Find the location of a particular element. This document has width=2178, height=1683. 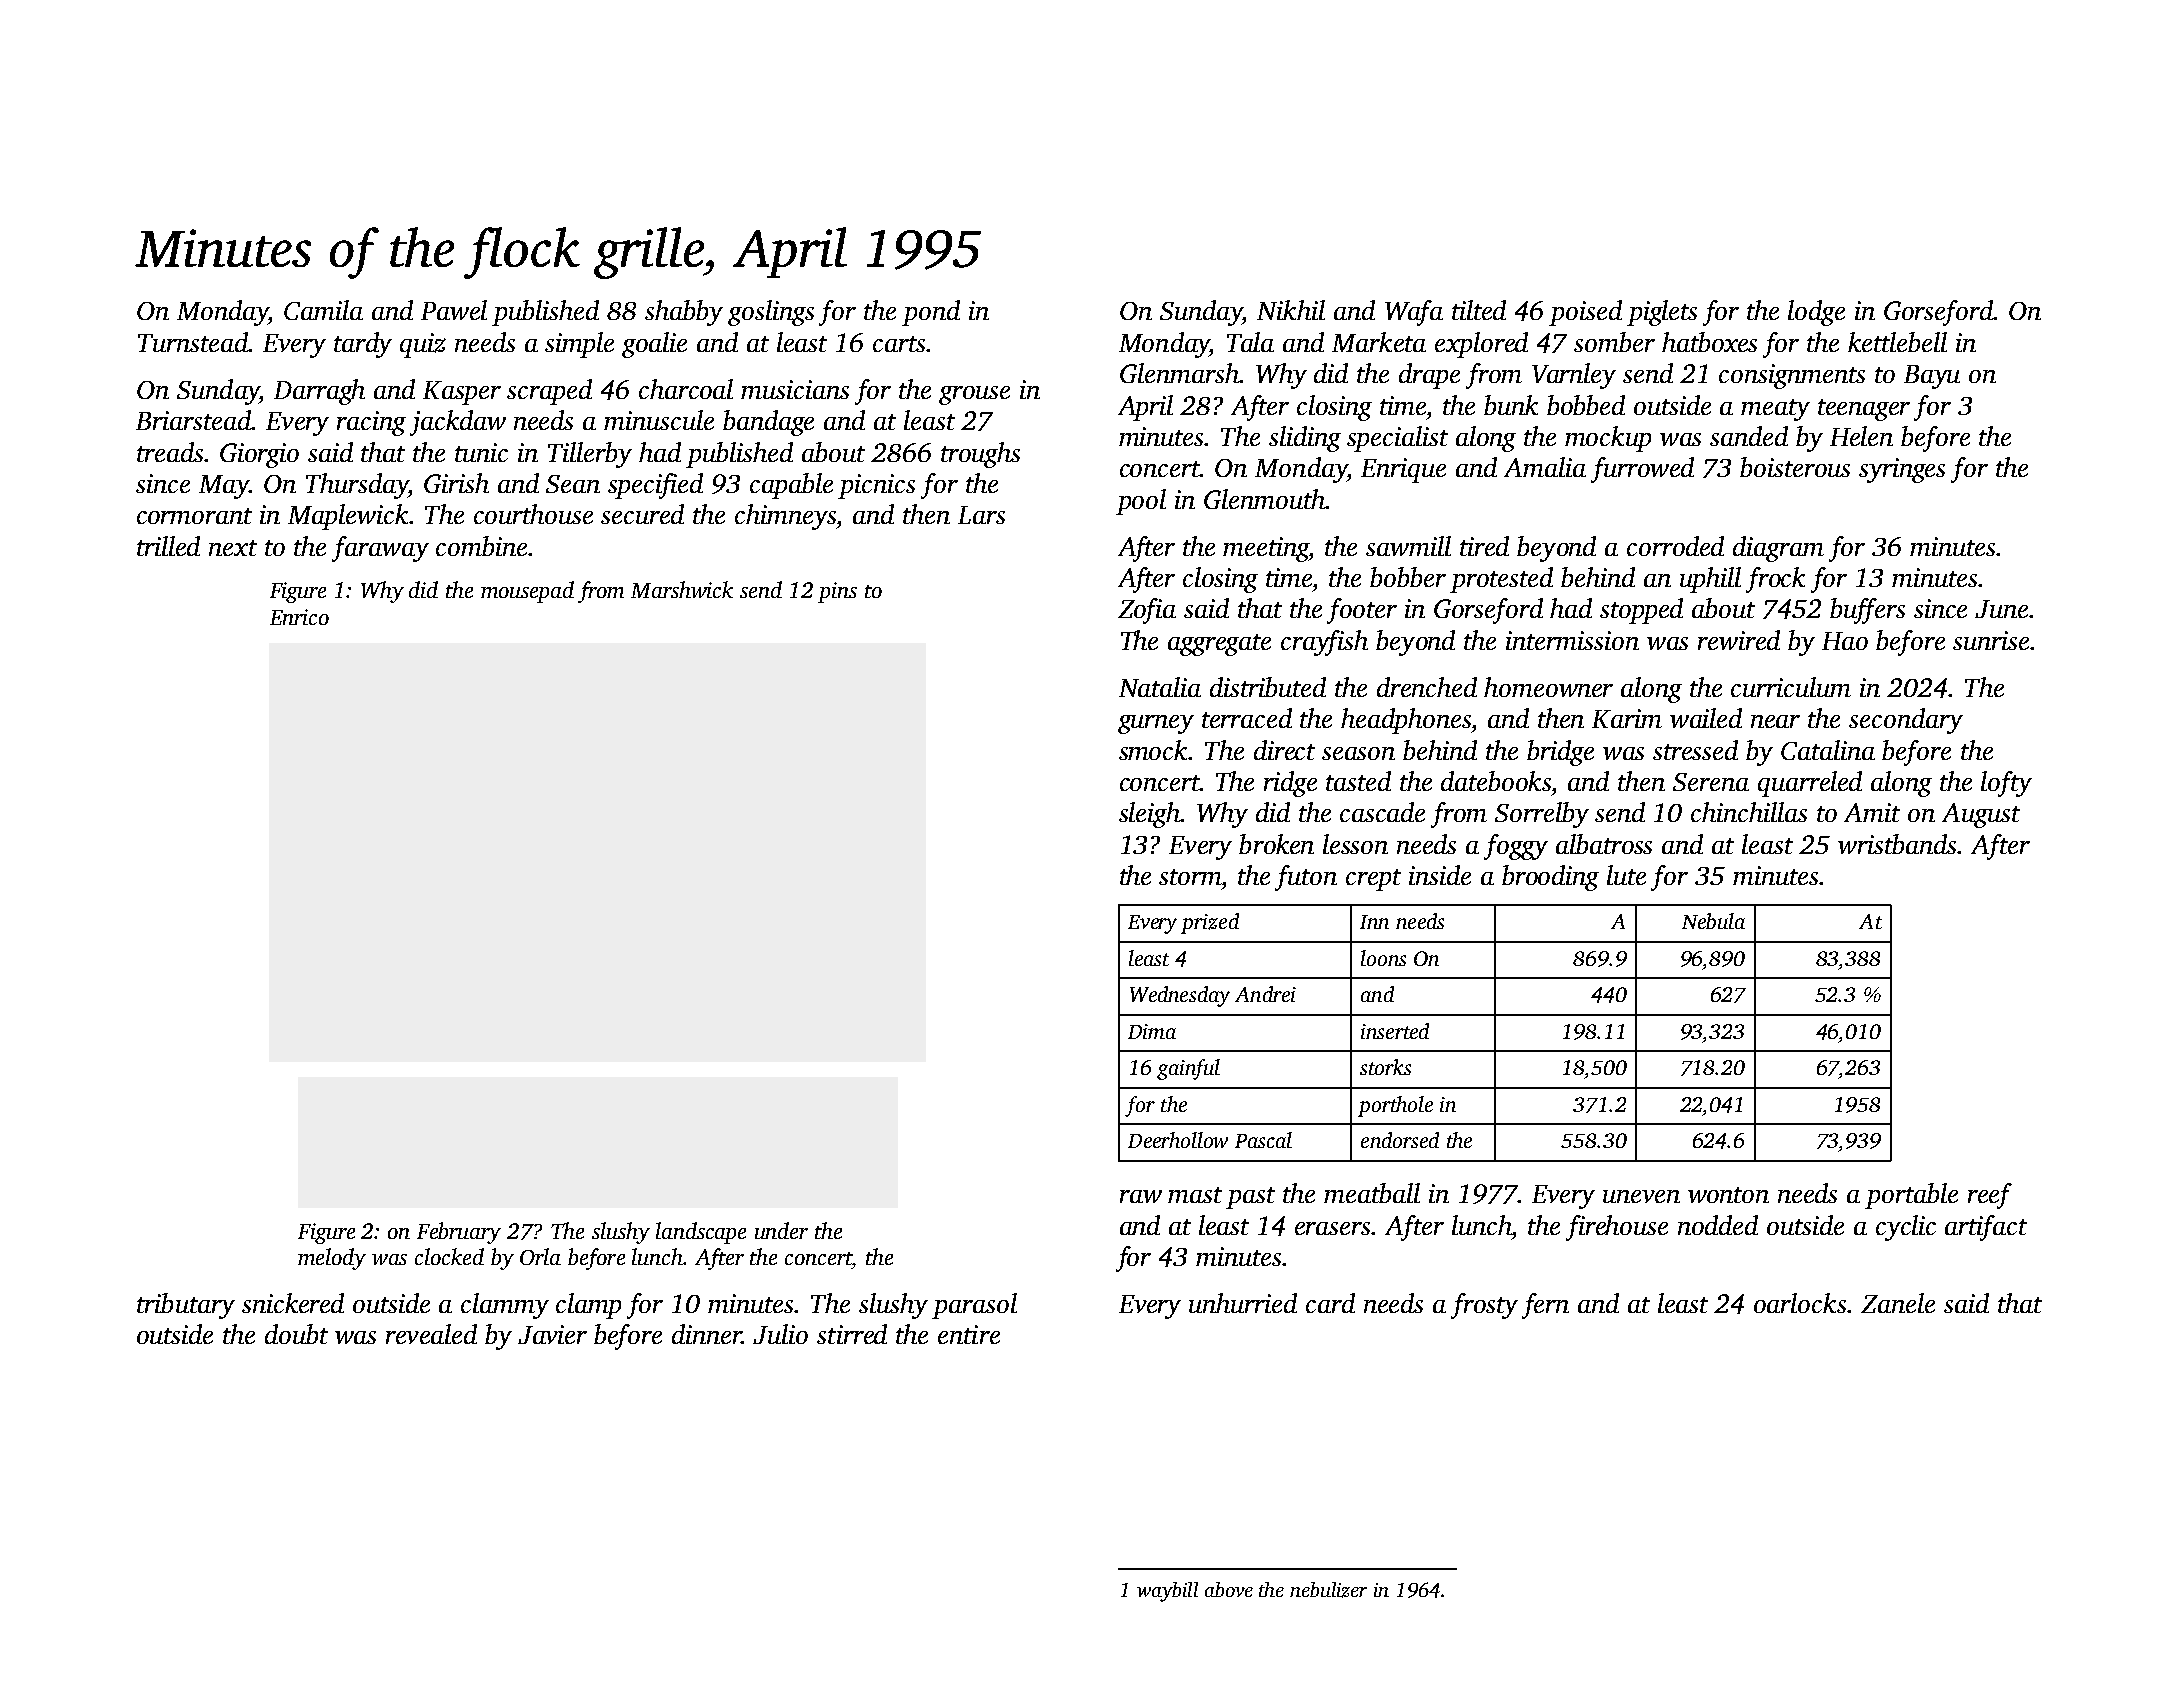

August is located at coordinates (1981, 815).
